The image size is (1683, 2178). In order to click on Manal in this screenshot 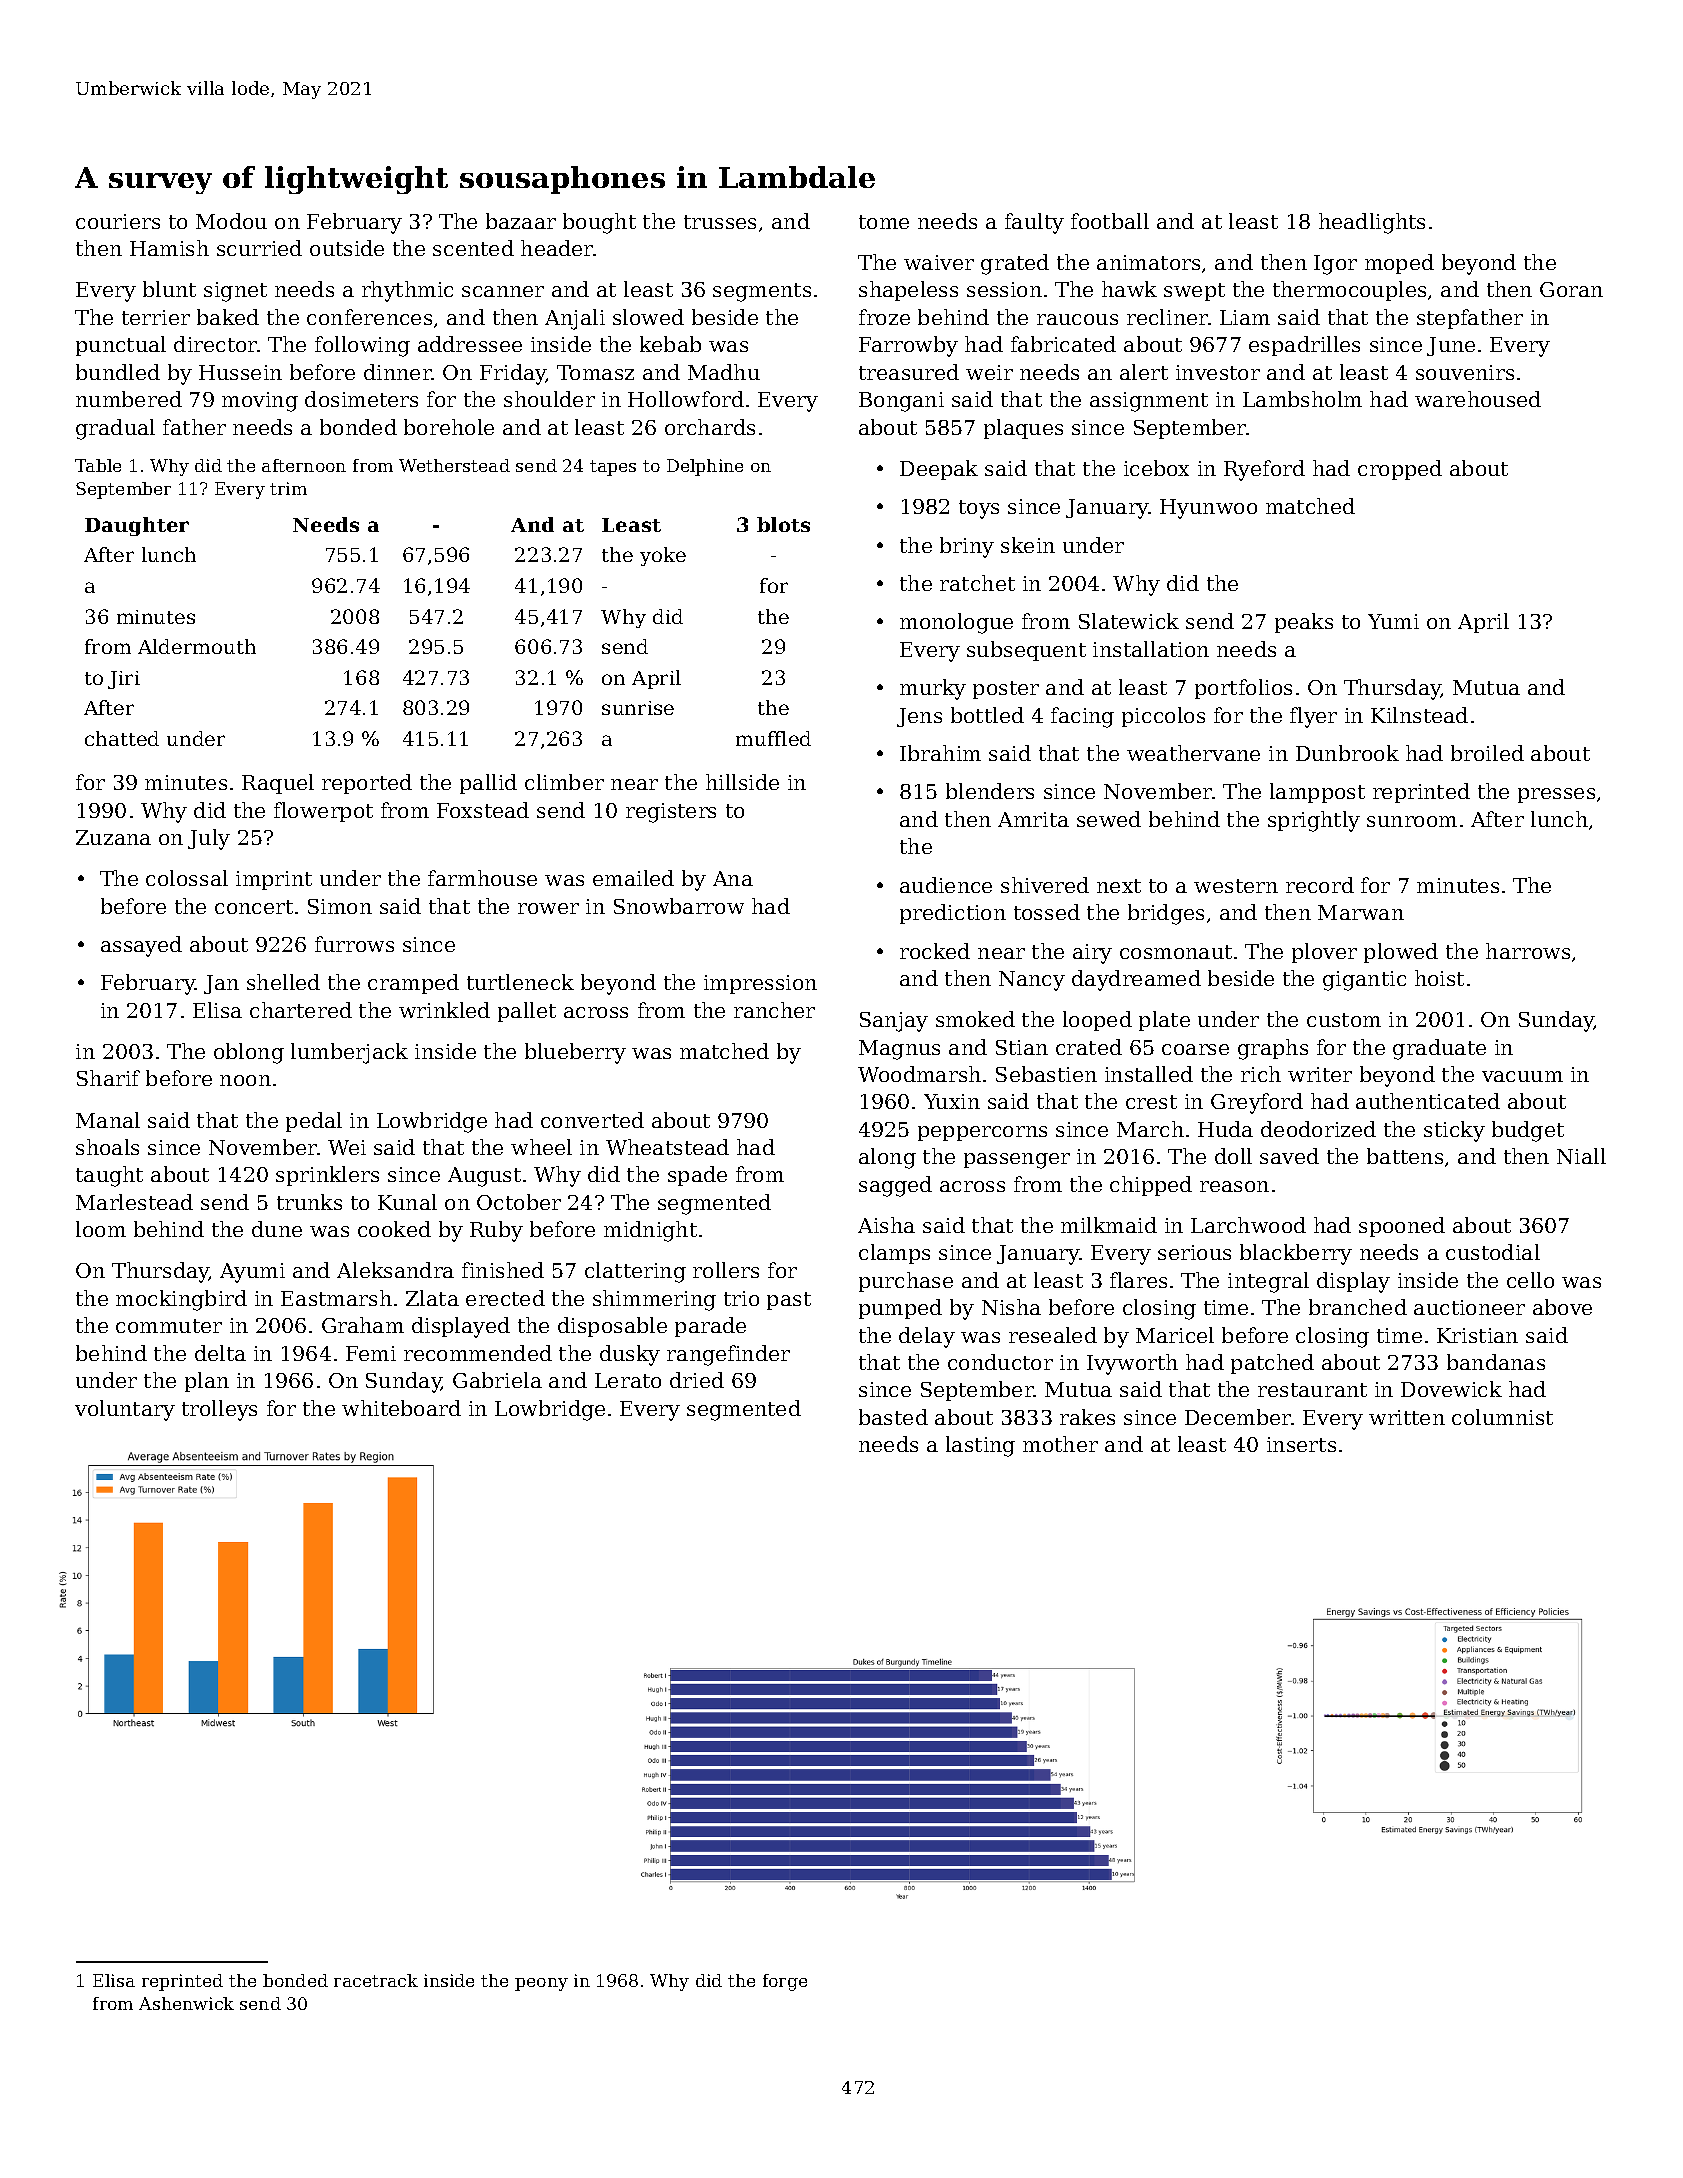, I will do `click(108, 1120)`.
